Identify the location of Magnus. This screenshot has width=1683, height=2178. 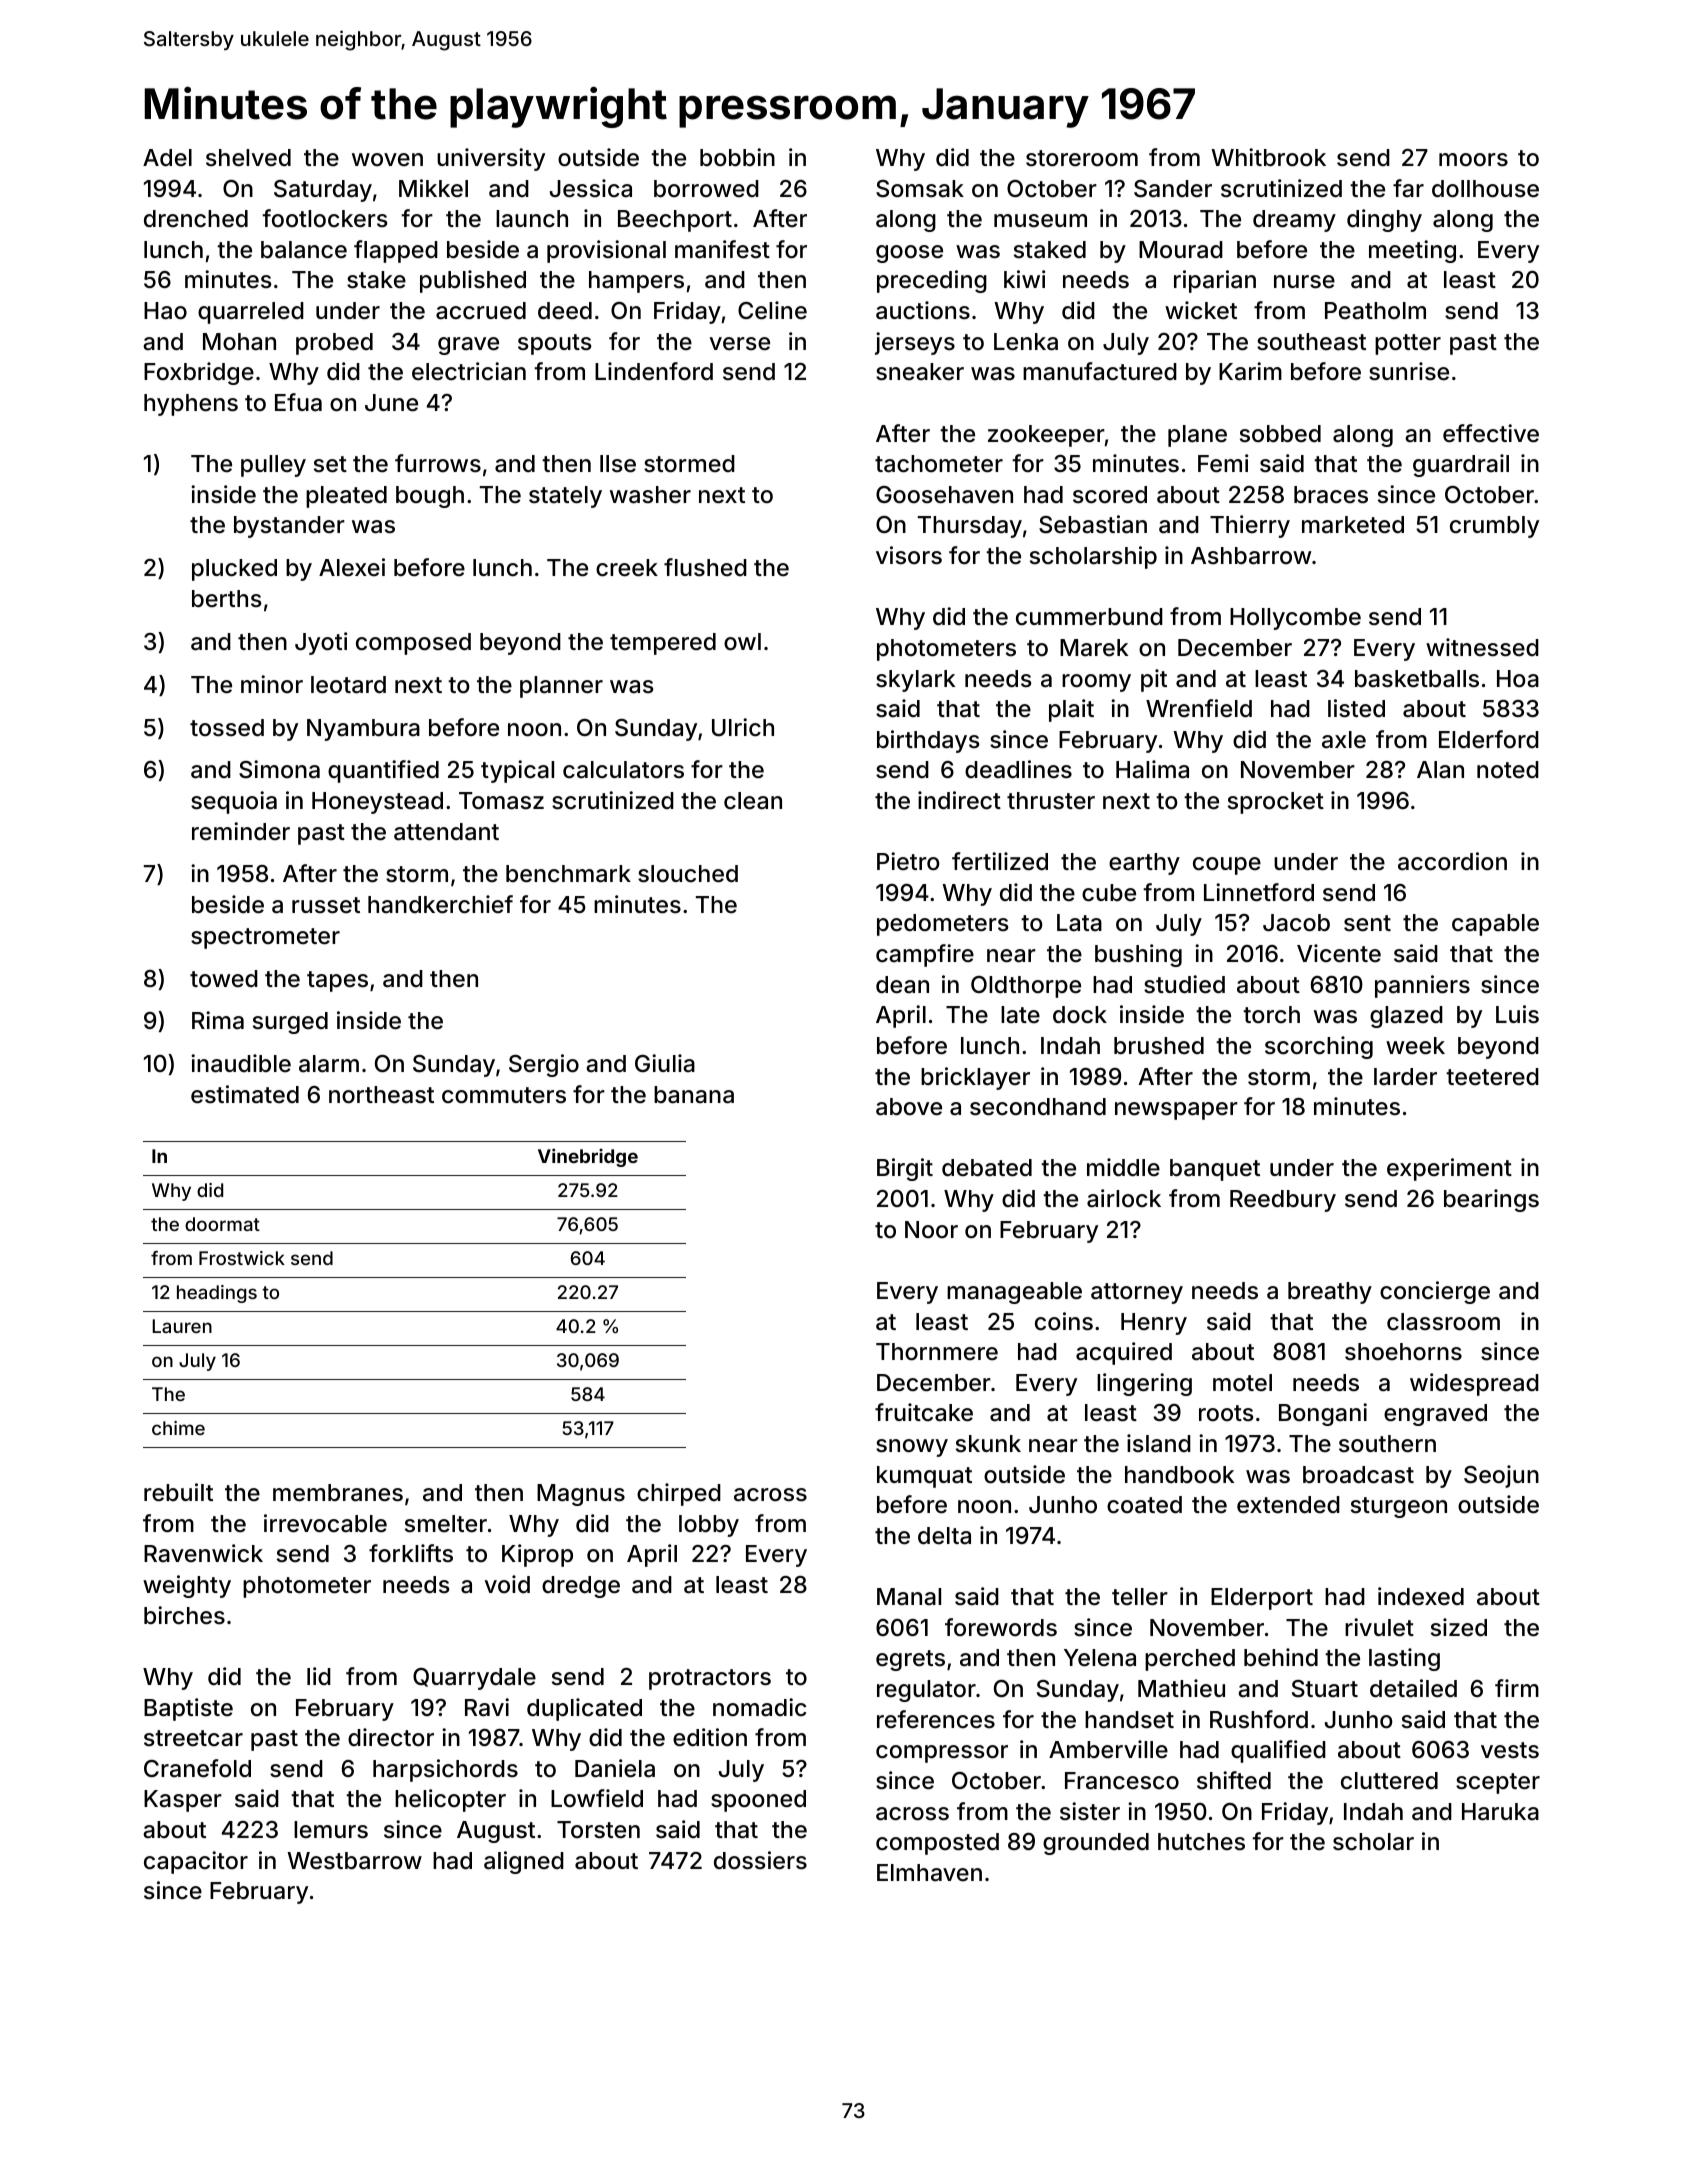
(581, 1495).
